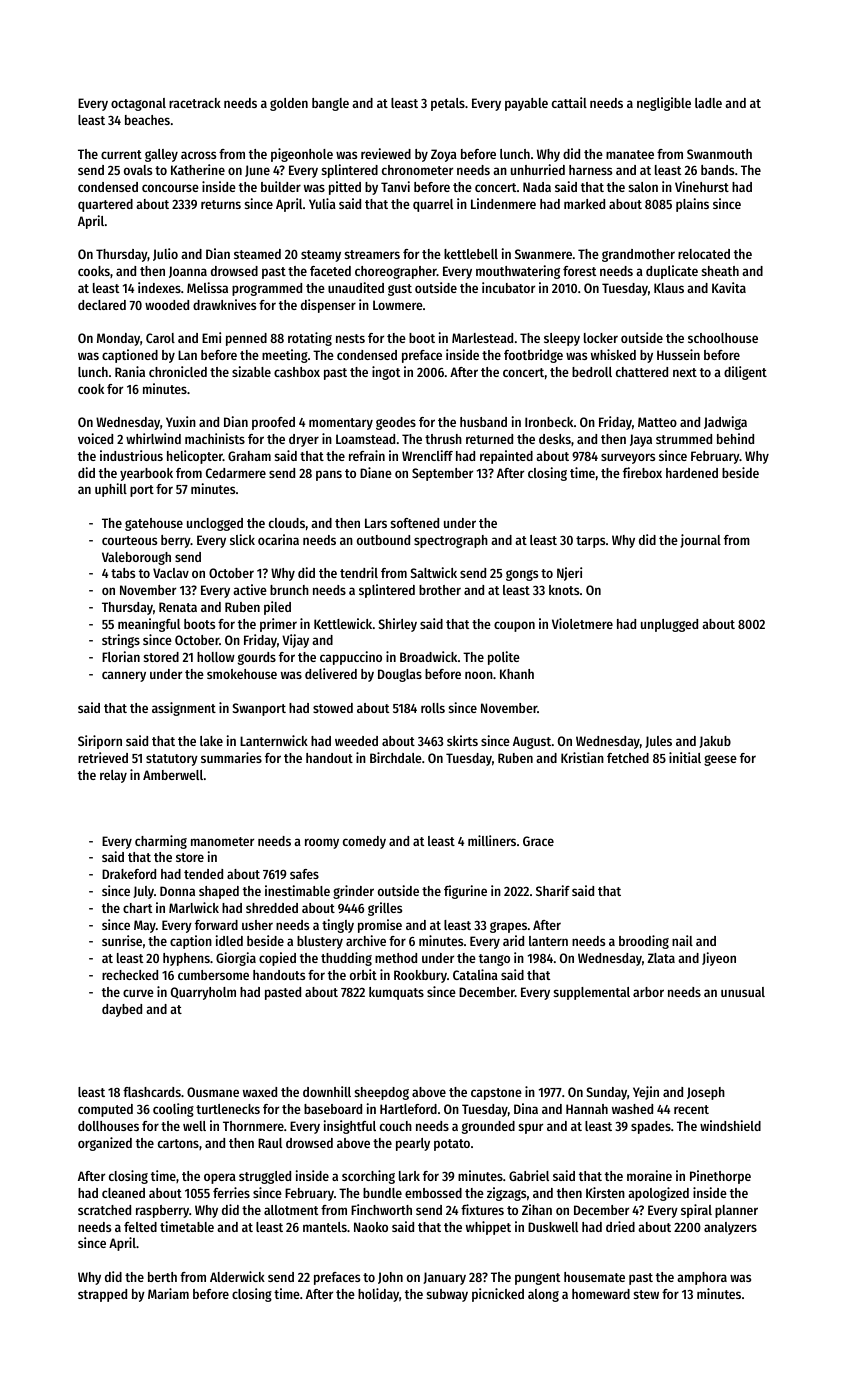 Image resolution: width=849 pixels, height=1400 pixels. Describe the element at coordinates (285, 356) in the image. I see `meeting` at that location.
